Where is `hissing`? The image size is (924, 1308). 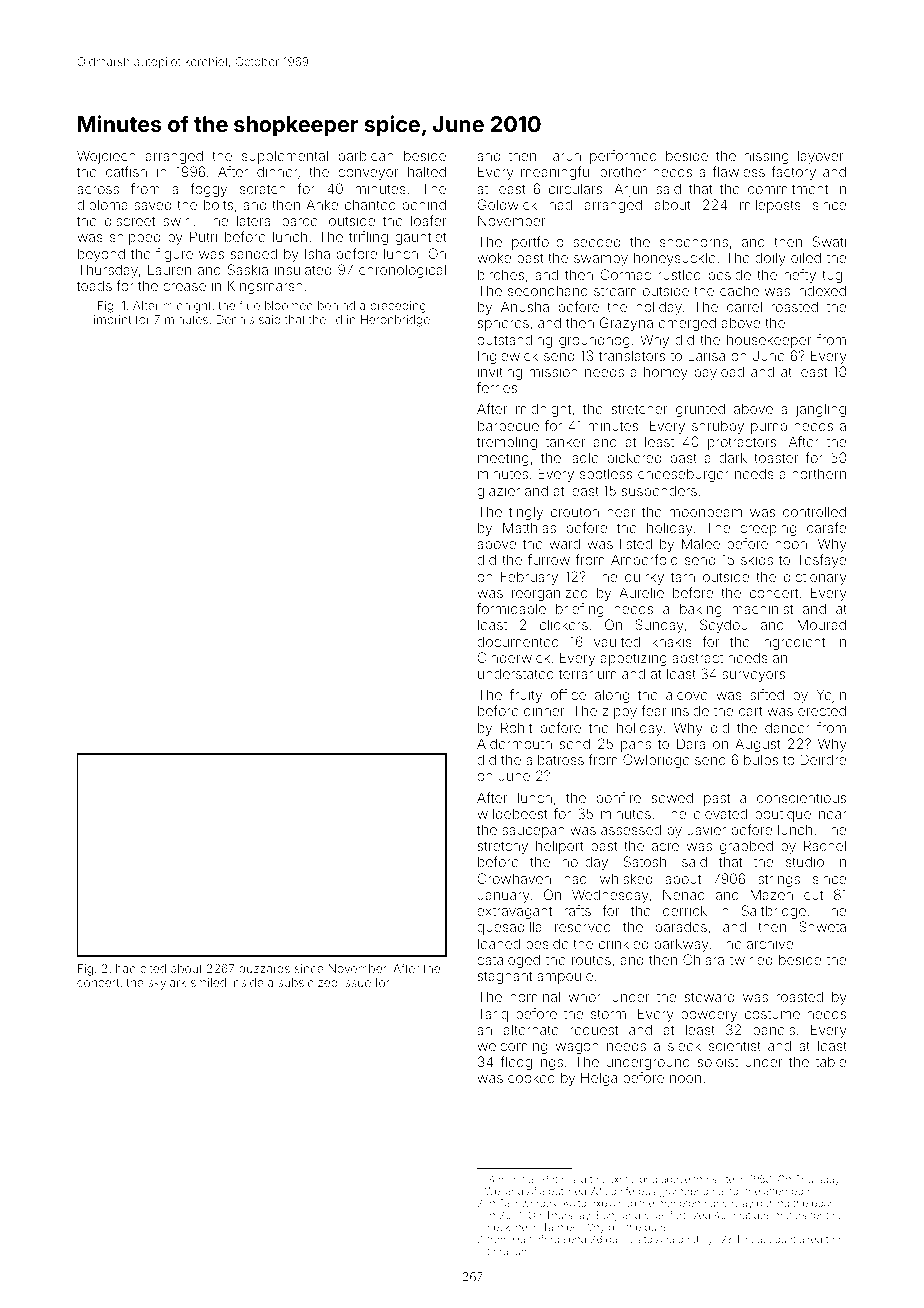 hissing is located at coordinates (767, 157).
